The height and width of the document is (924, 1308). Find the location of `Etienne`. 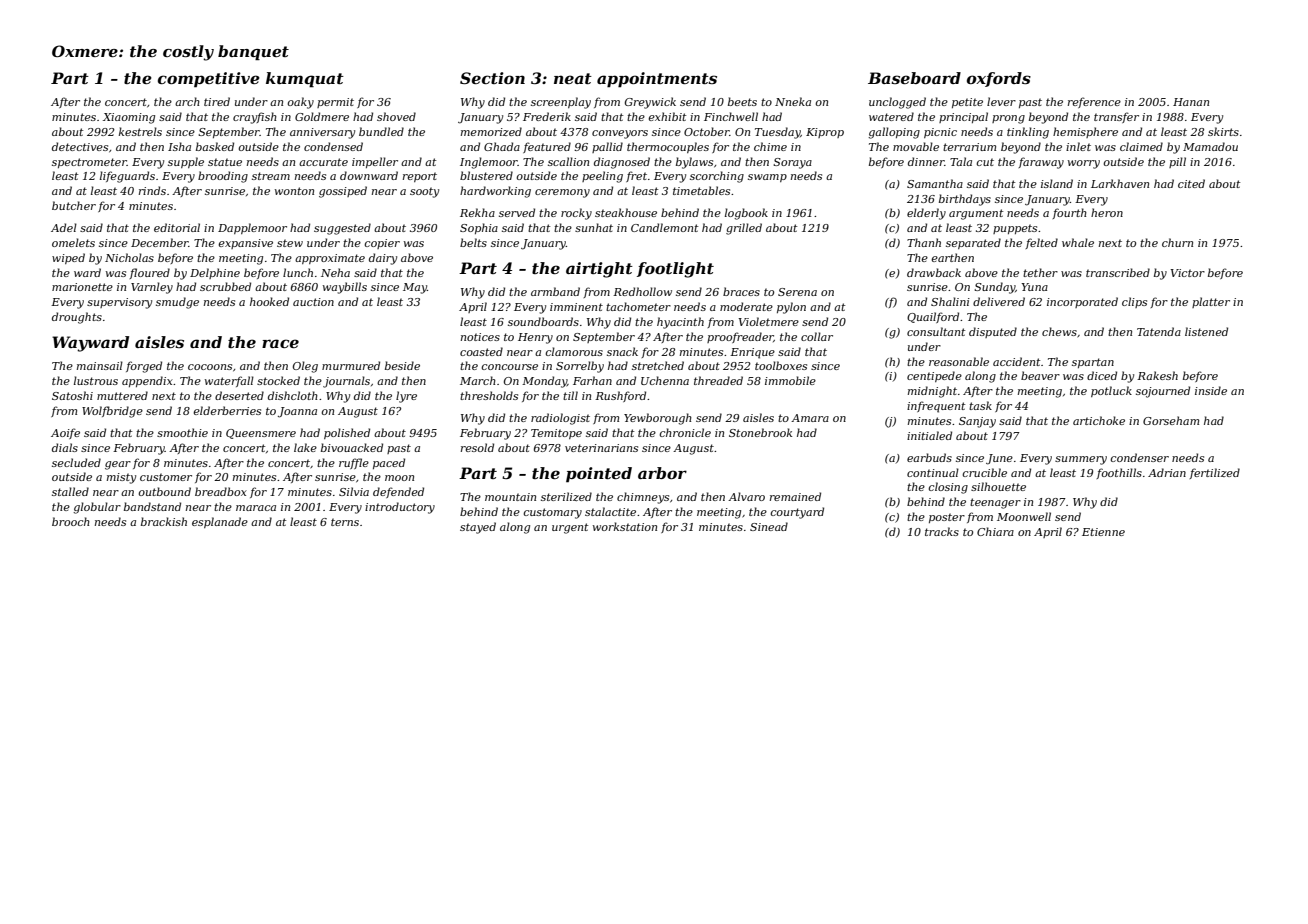

Etienne is located at coordinates (1103, 532).
